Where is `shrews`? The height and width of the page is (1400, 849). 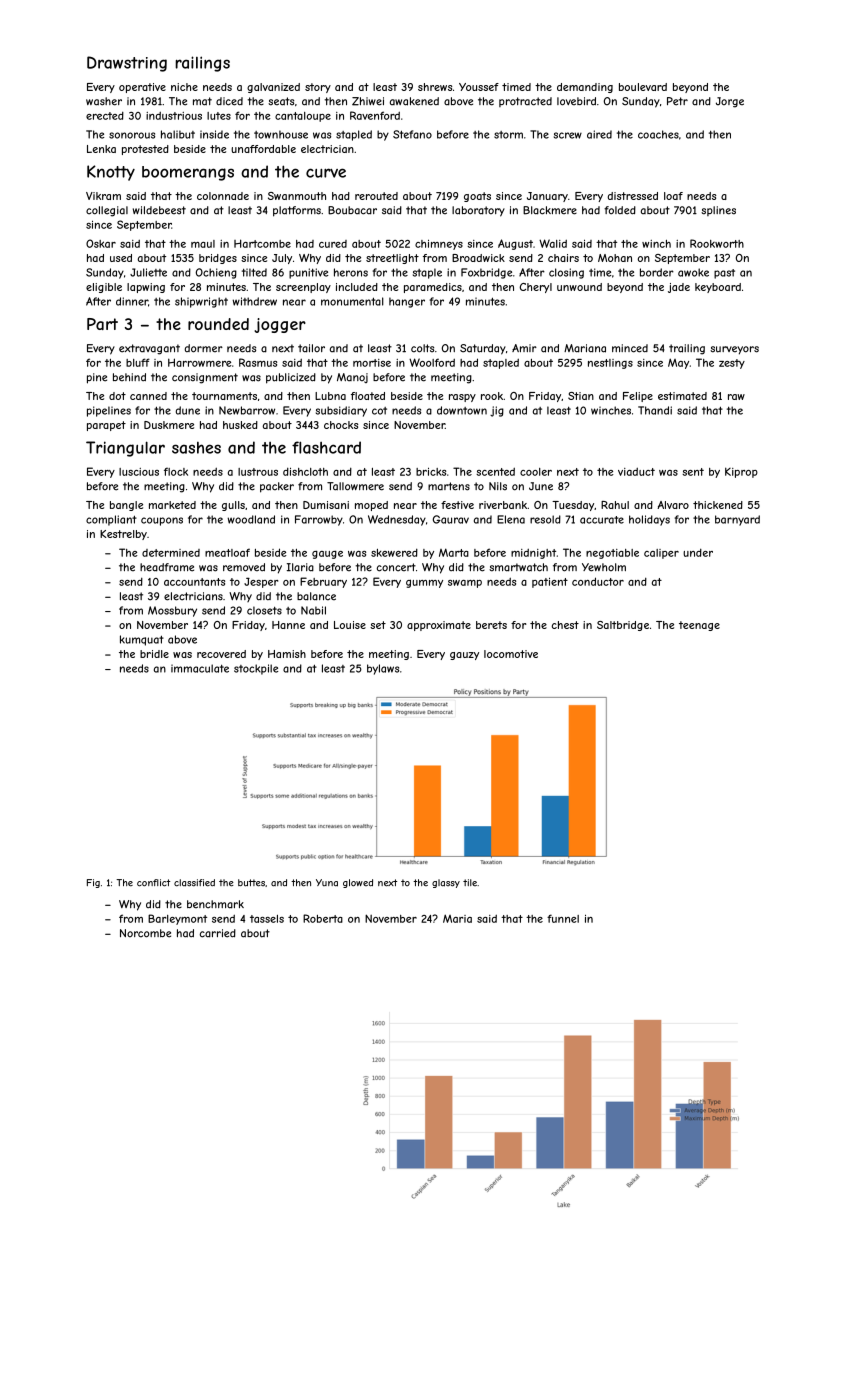 shrews is located at coordinates (435, 87).
